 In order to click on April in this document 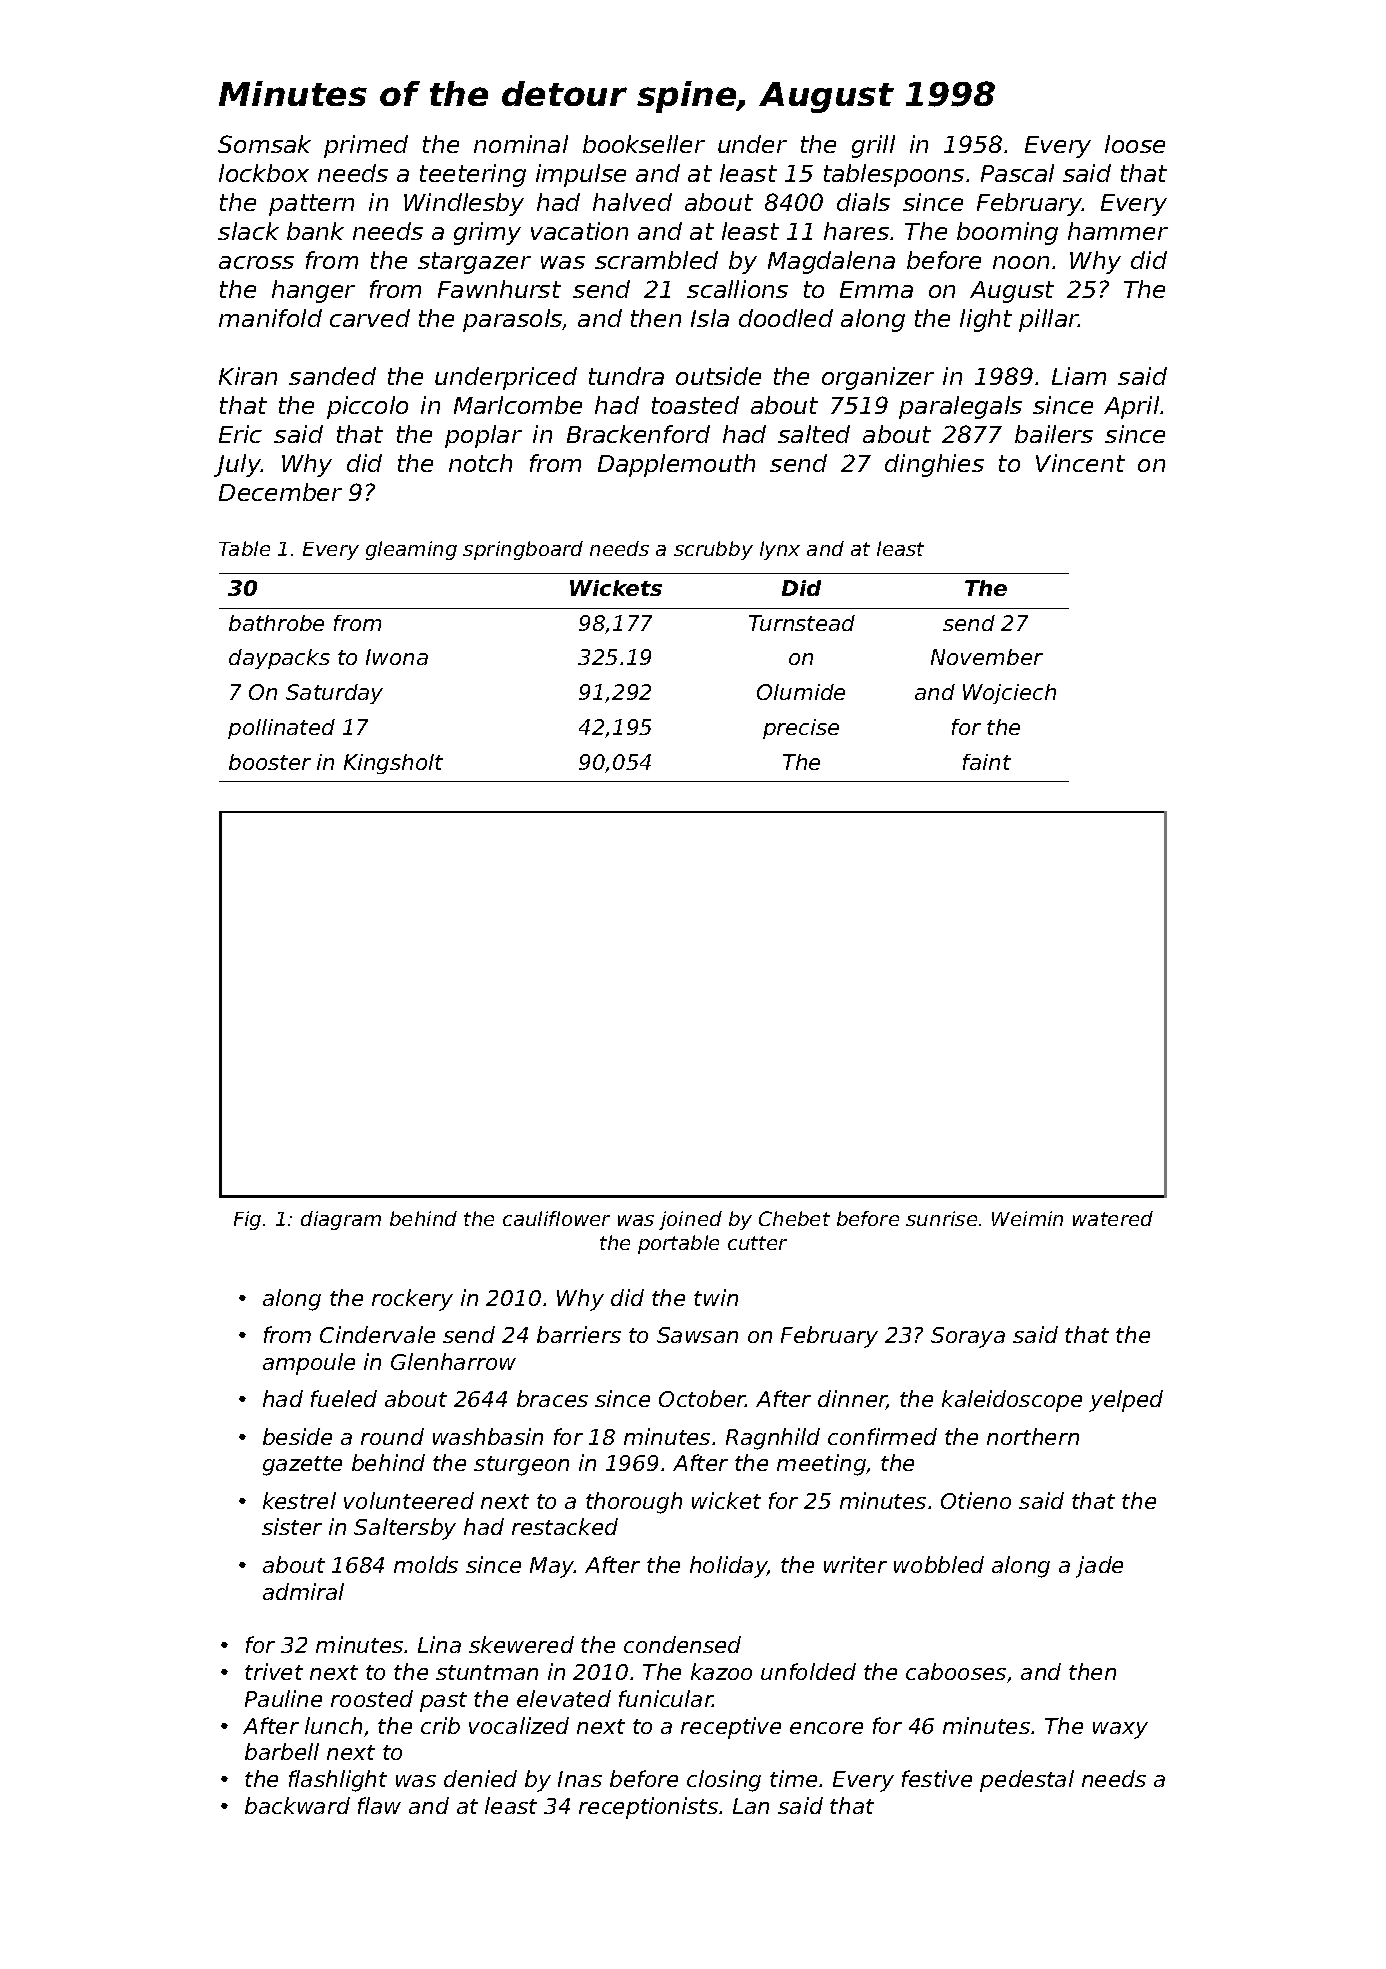, I will do `click(1131, 407)`.
